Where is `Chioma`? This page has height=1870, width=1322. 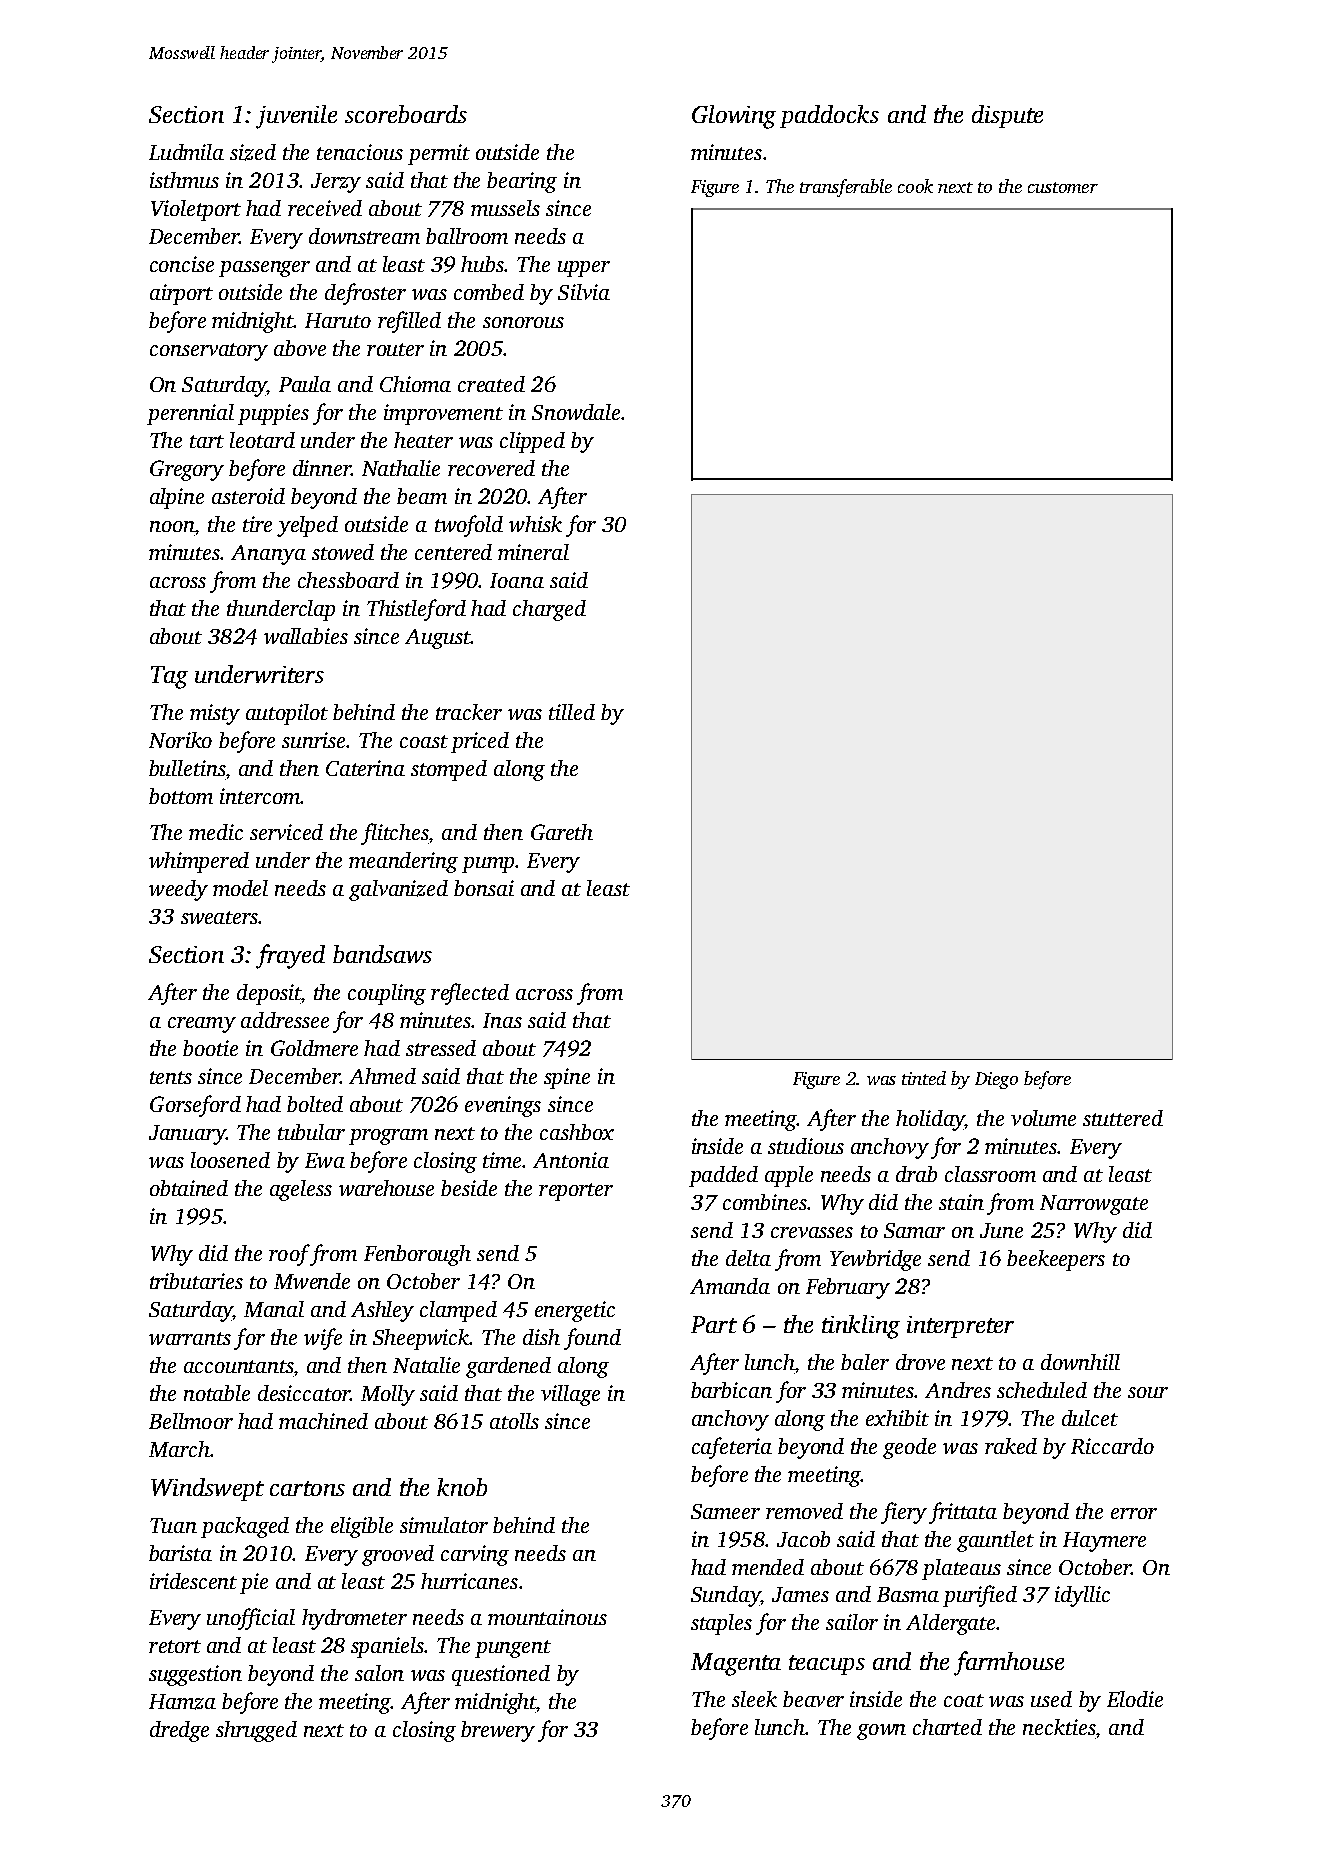 Chioma is located at coordinates (415, 384).
